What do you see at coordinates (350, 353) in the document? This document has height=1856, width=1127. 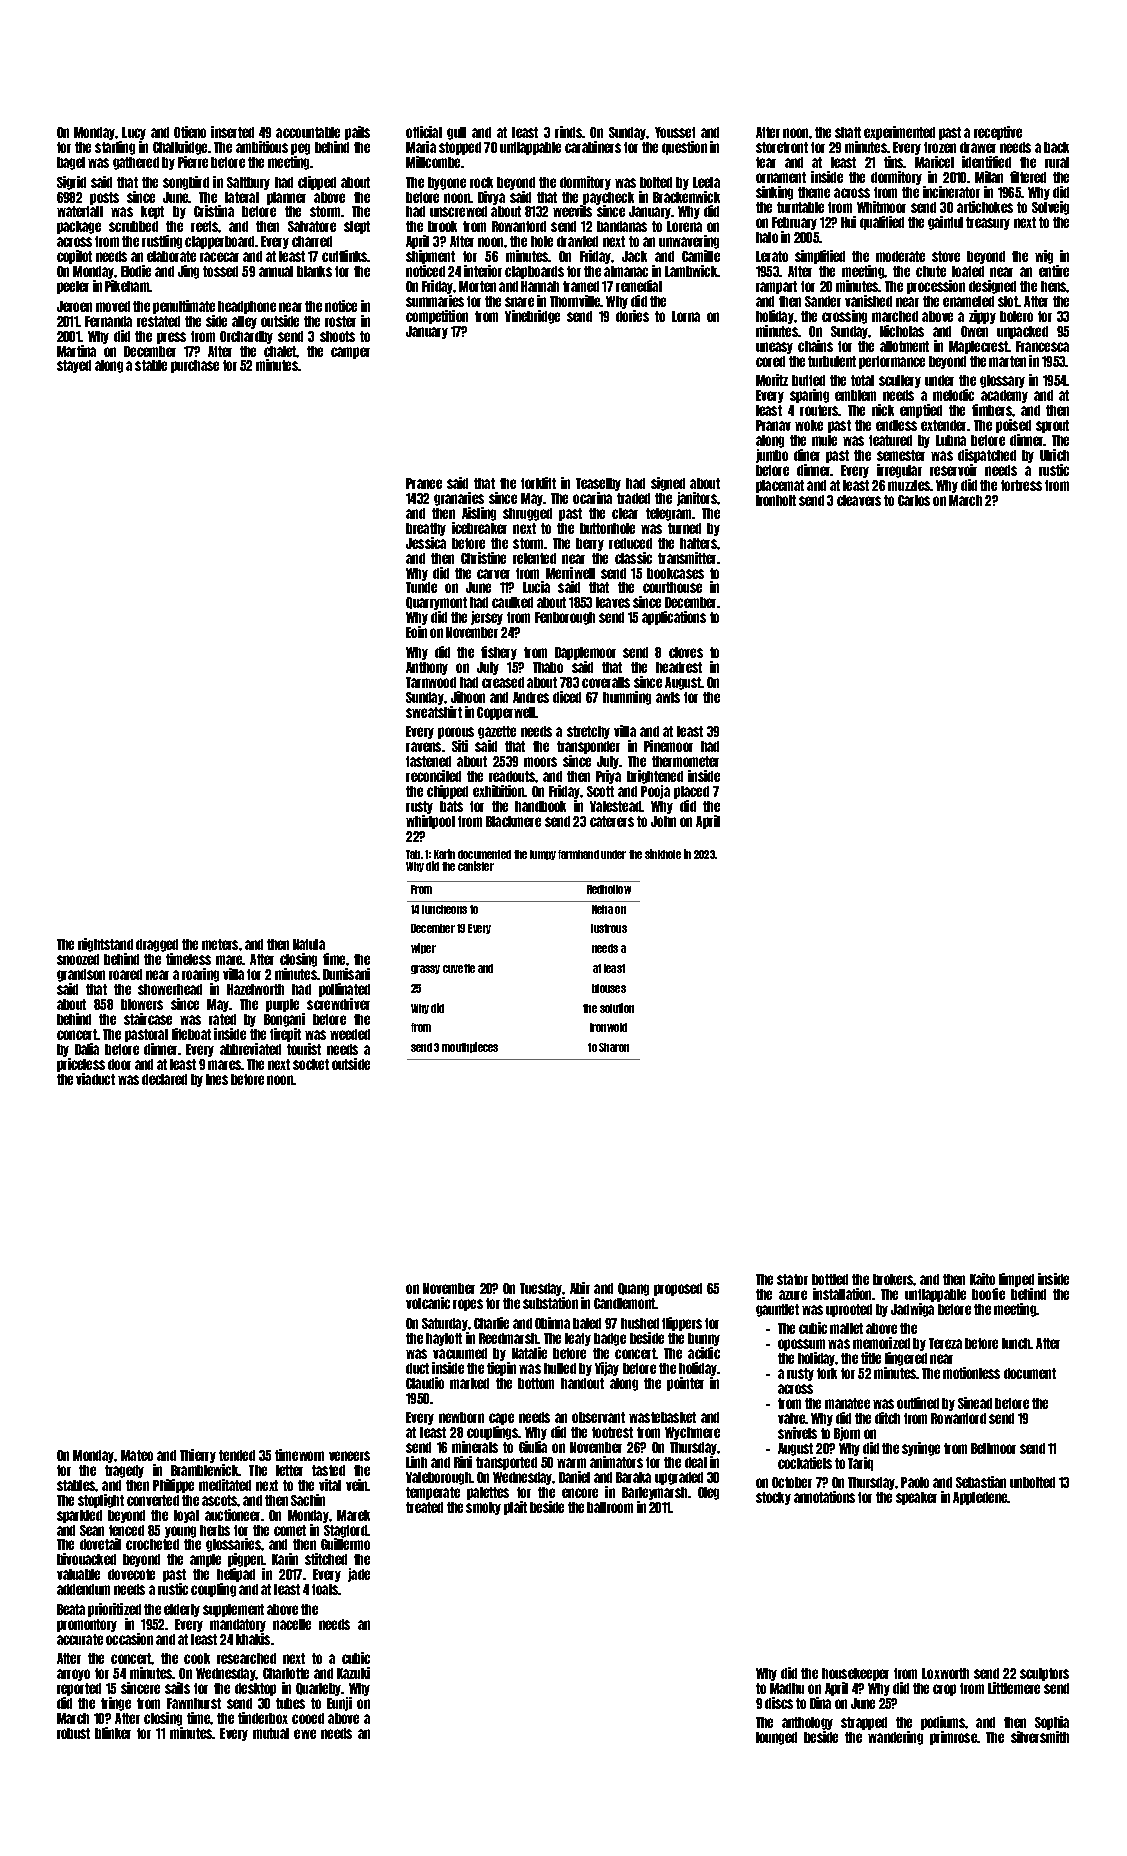 I see `camper` at bounding box center [350, 353].
